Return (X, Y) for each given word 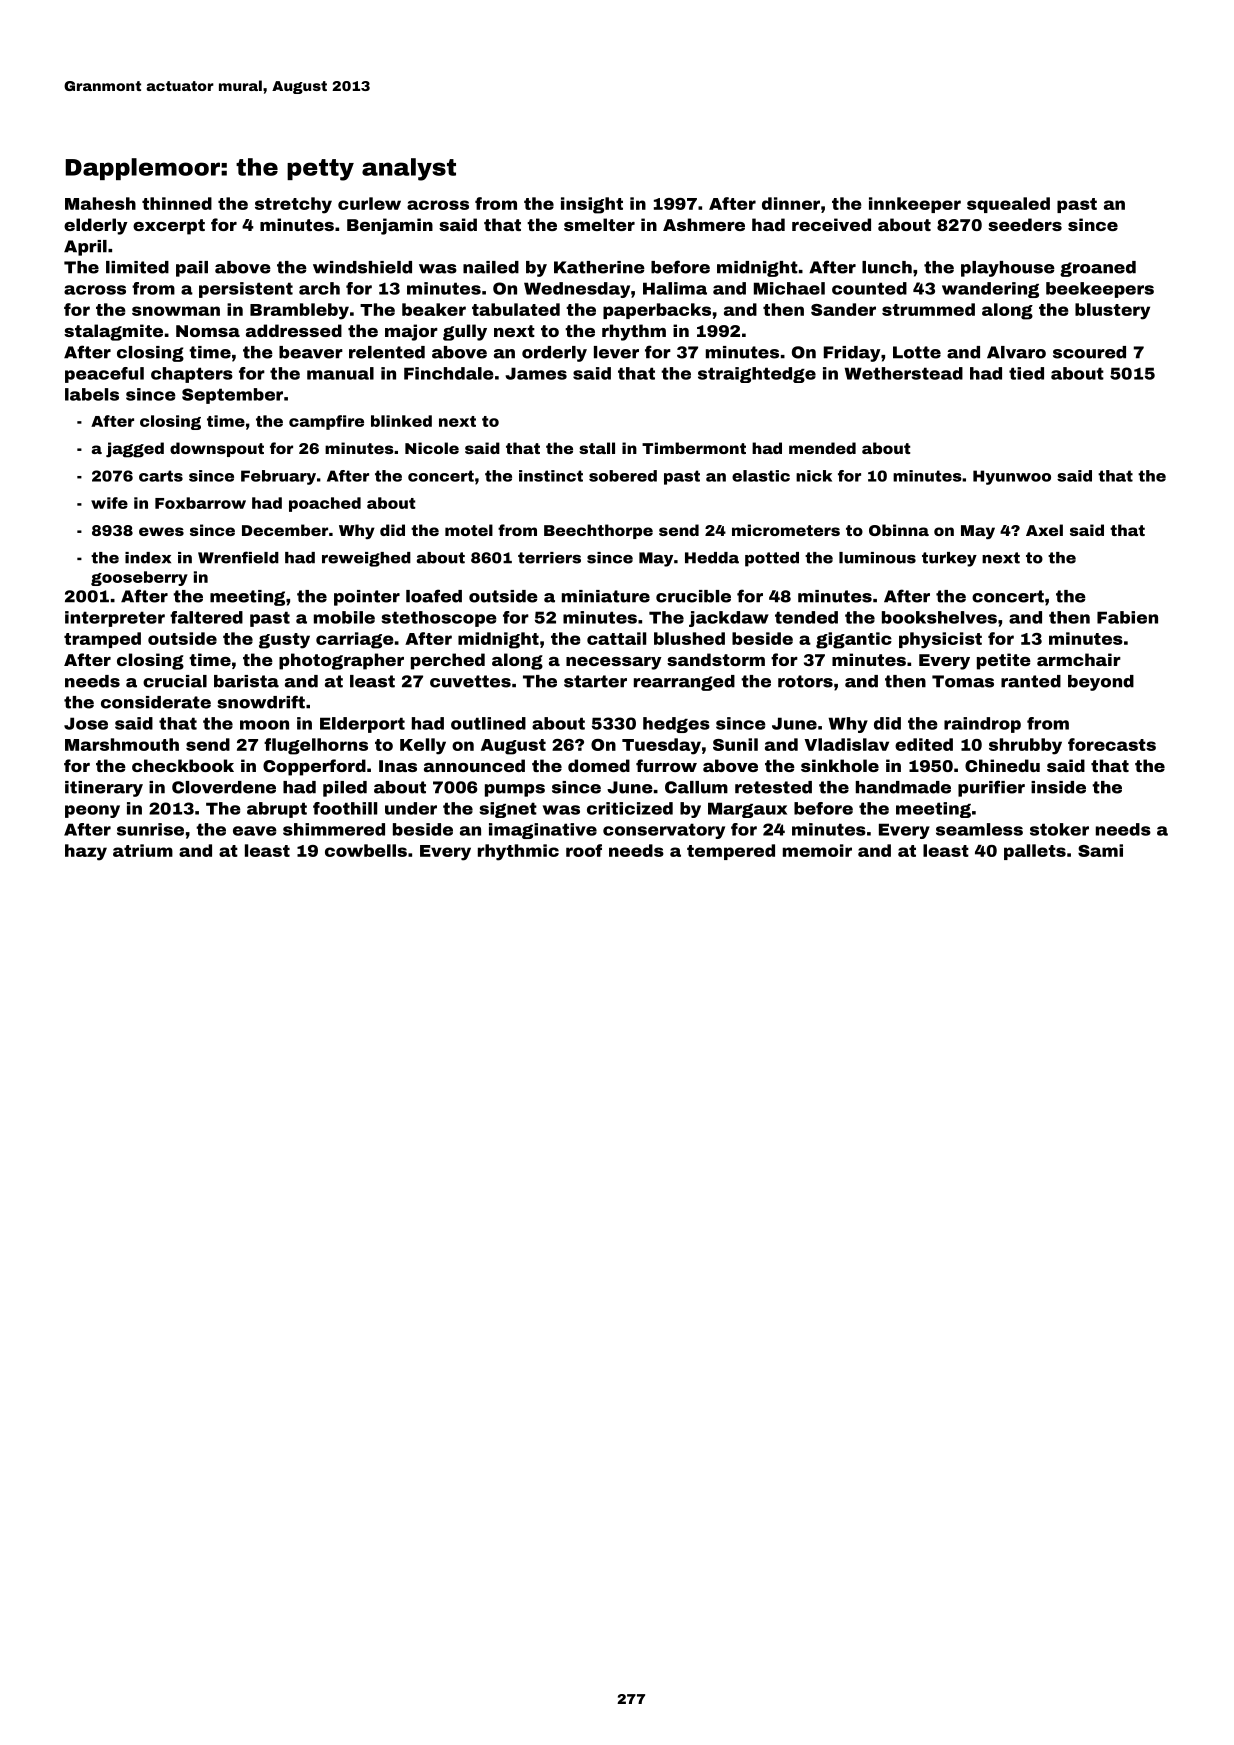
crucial (175, 681)
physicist (940, 640)
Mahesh (100, 203)
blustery (1112, 311)
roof (584, 850)
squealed (1008, 205)
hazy (86, 852)
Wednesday (577, 290)
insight (592, 205)
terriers (549, 558)
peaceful (104, 375)
